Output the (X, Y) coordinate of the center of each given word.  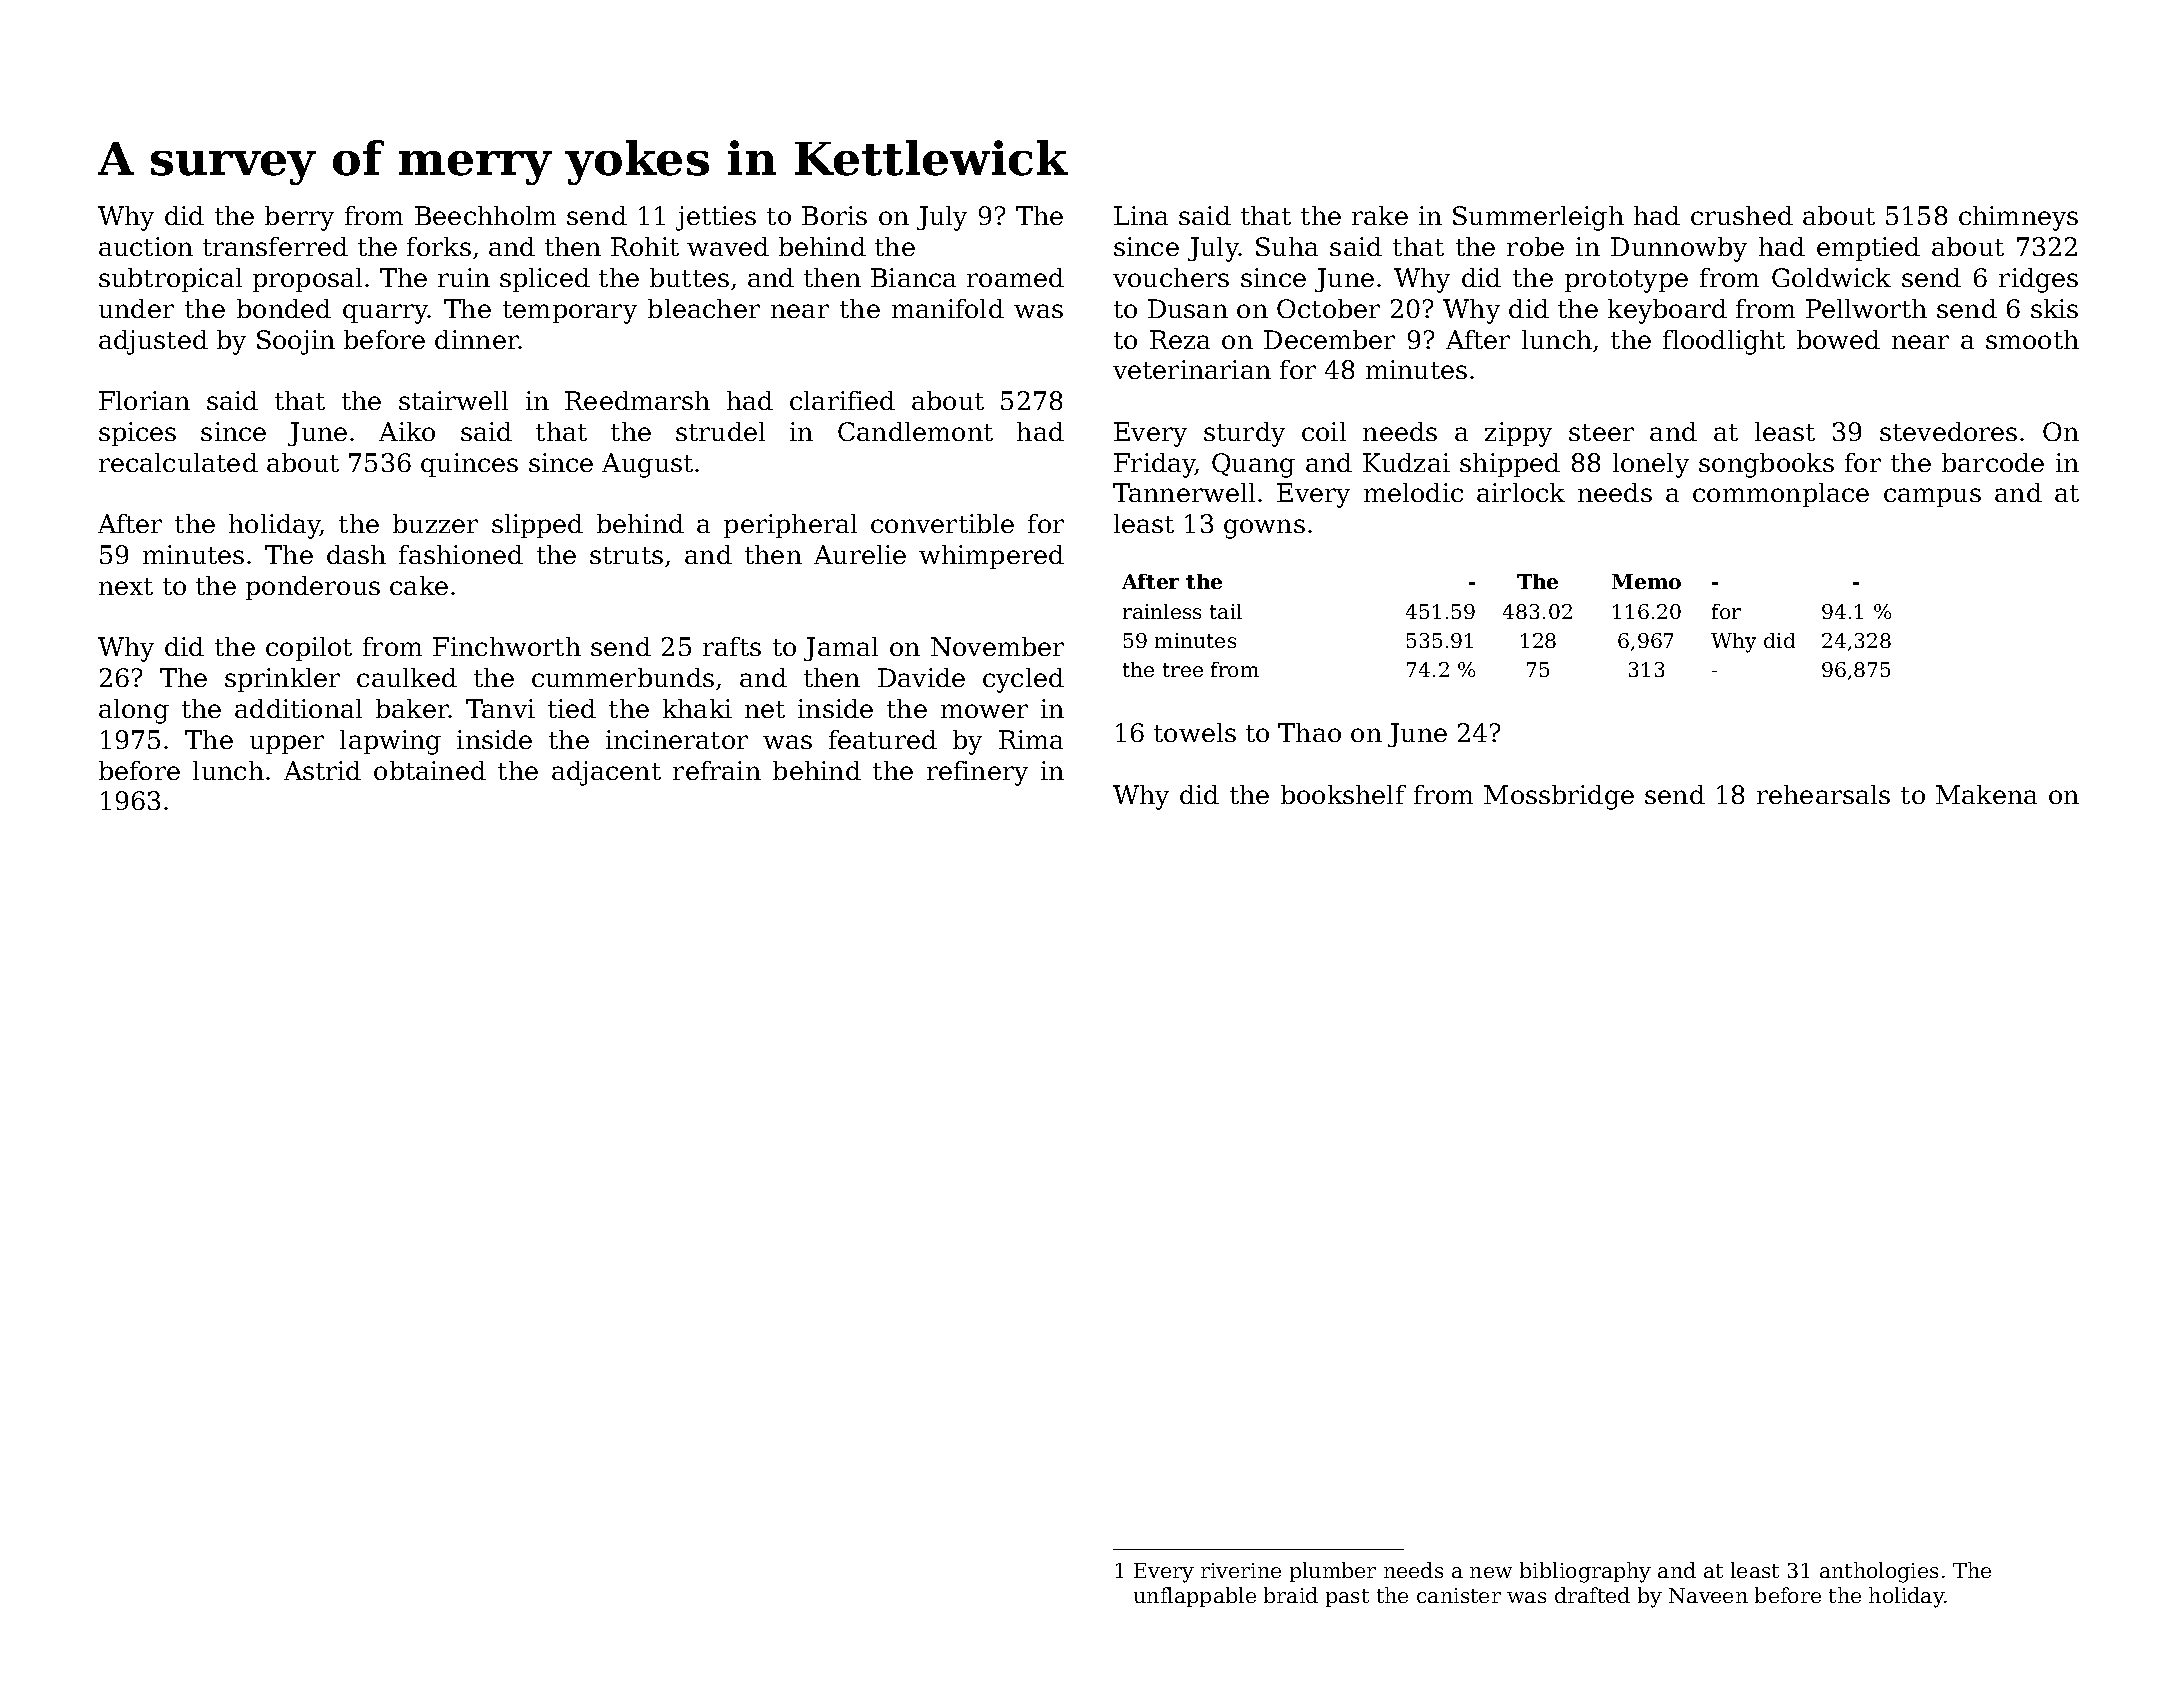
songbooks (1766, 465)
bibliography (1585, 1572)
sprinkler (282, 680)
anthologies (1879, 1572)
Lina (1141, 215)
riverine (1241, 1570)
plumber (1333, 1572)
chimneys (2018, 218)
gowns (1264, 529)
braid (1291, 1595)
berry (299, 218)
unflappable (1195, 1597)
